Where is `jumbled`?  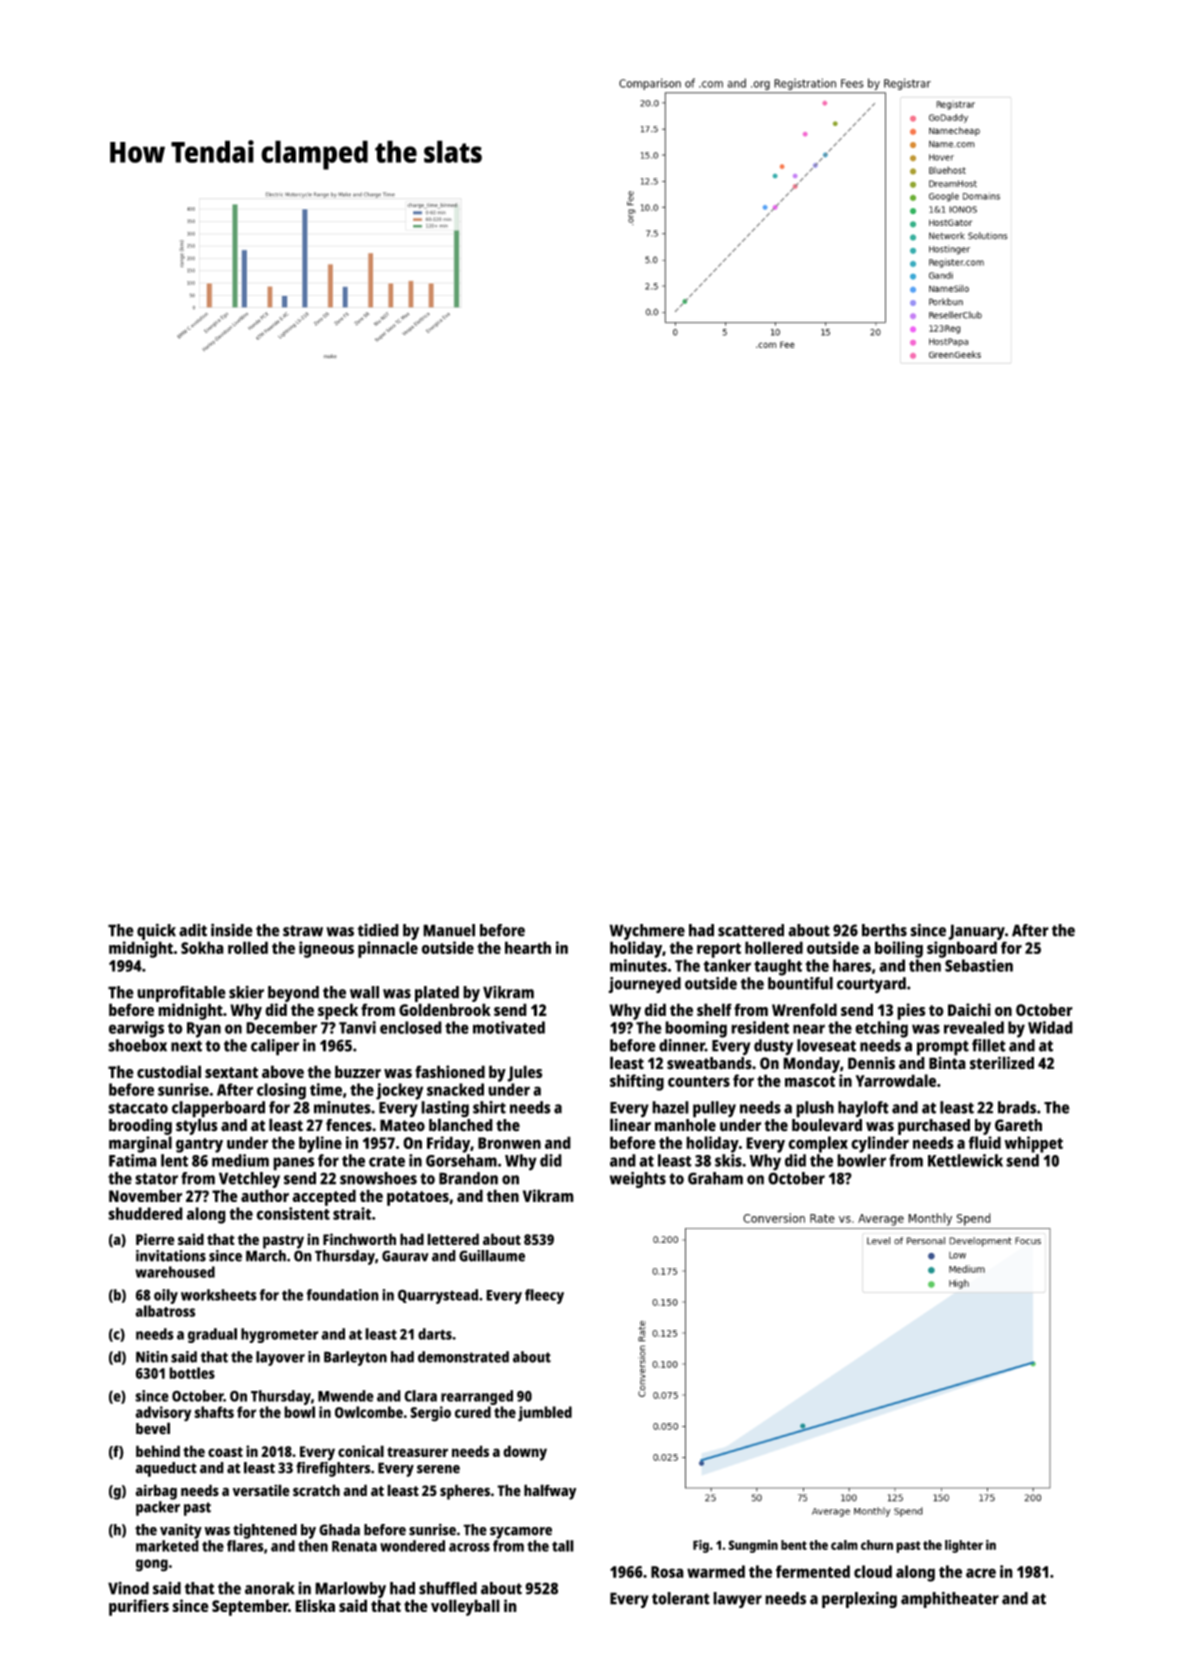 jumbled is located at coordinates (545, 1414).
